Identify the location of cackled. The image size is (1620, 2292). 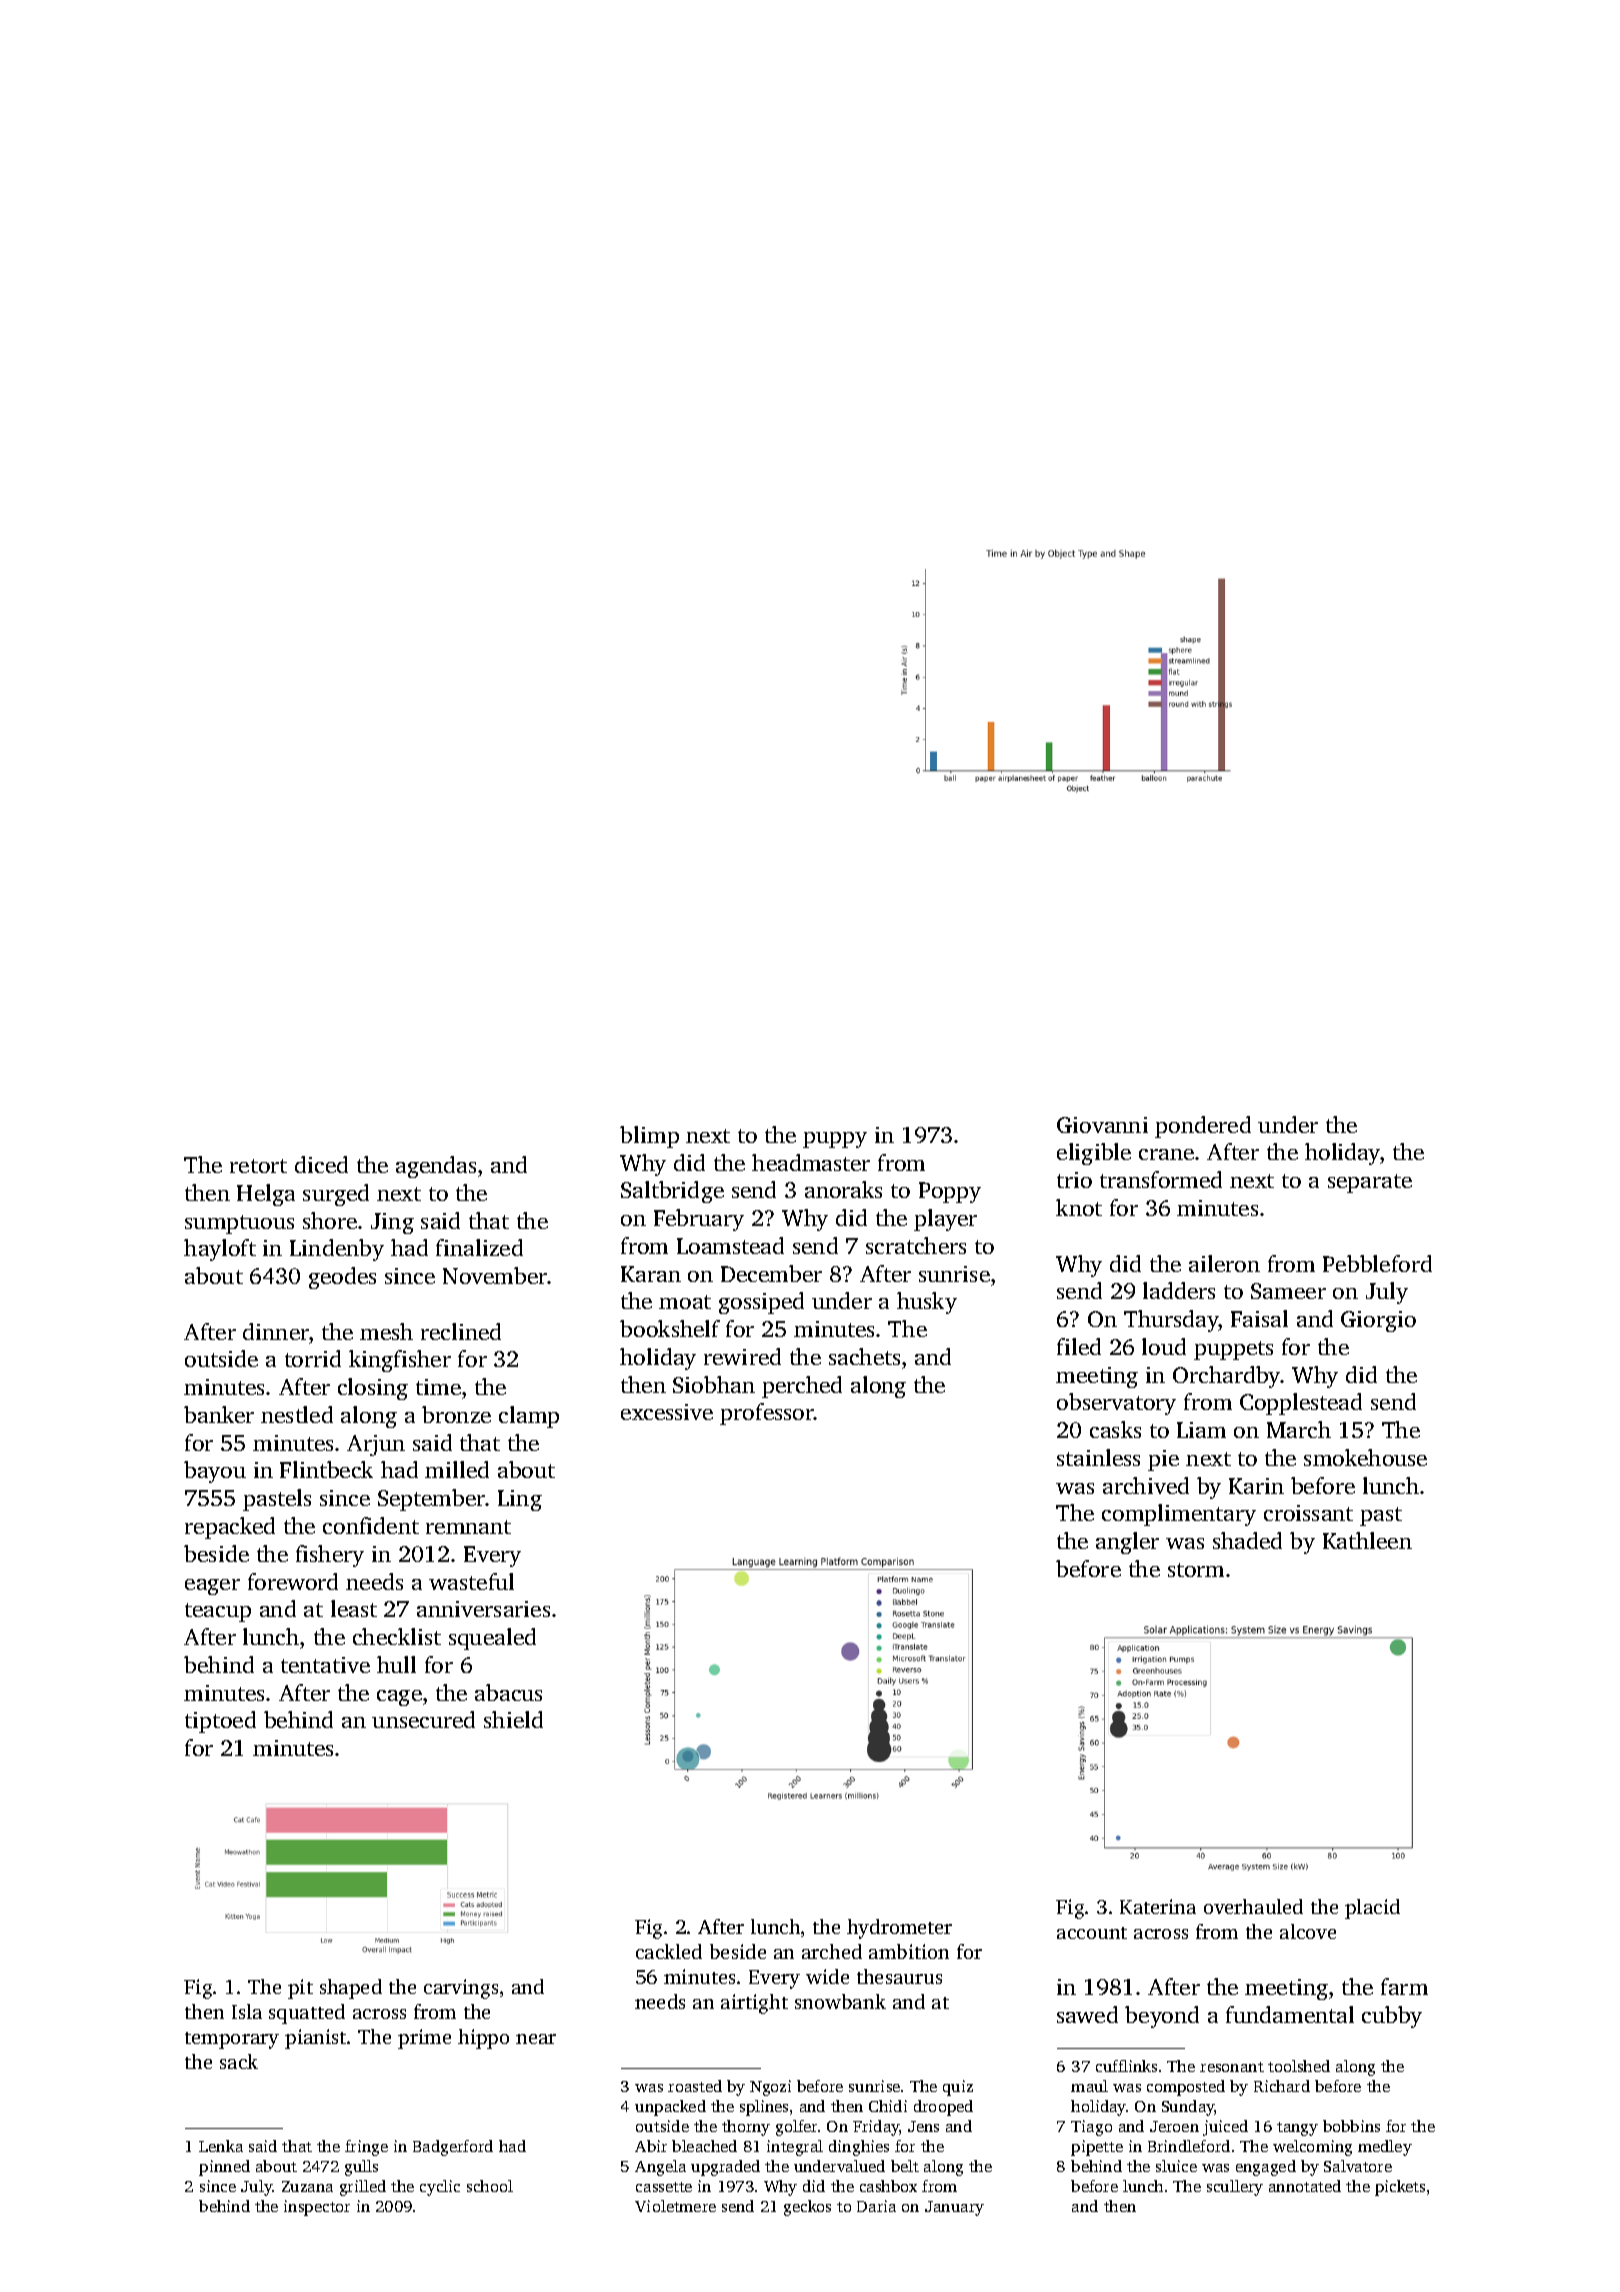
(669, 1951).
